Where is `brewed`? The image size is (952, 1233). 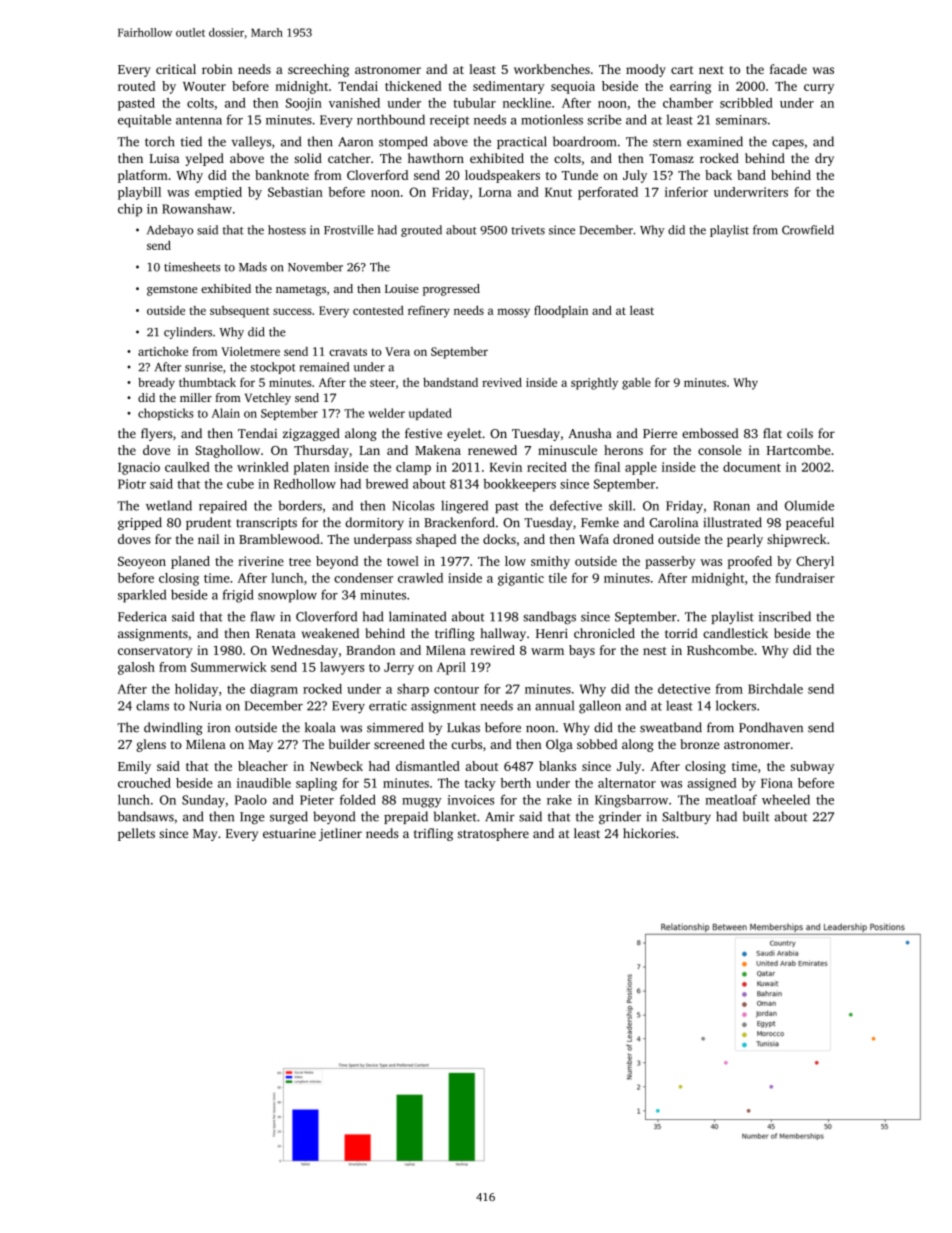
brewed is located at coordinates (387, 484).
